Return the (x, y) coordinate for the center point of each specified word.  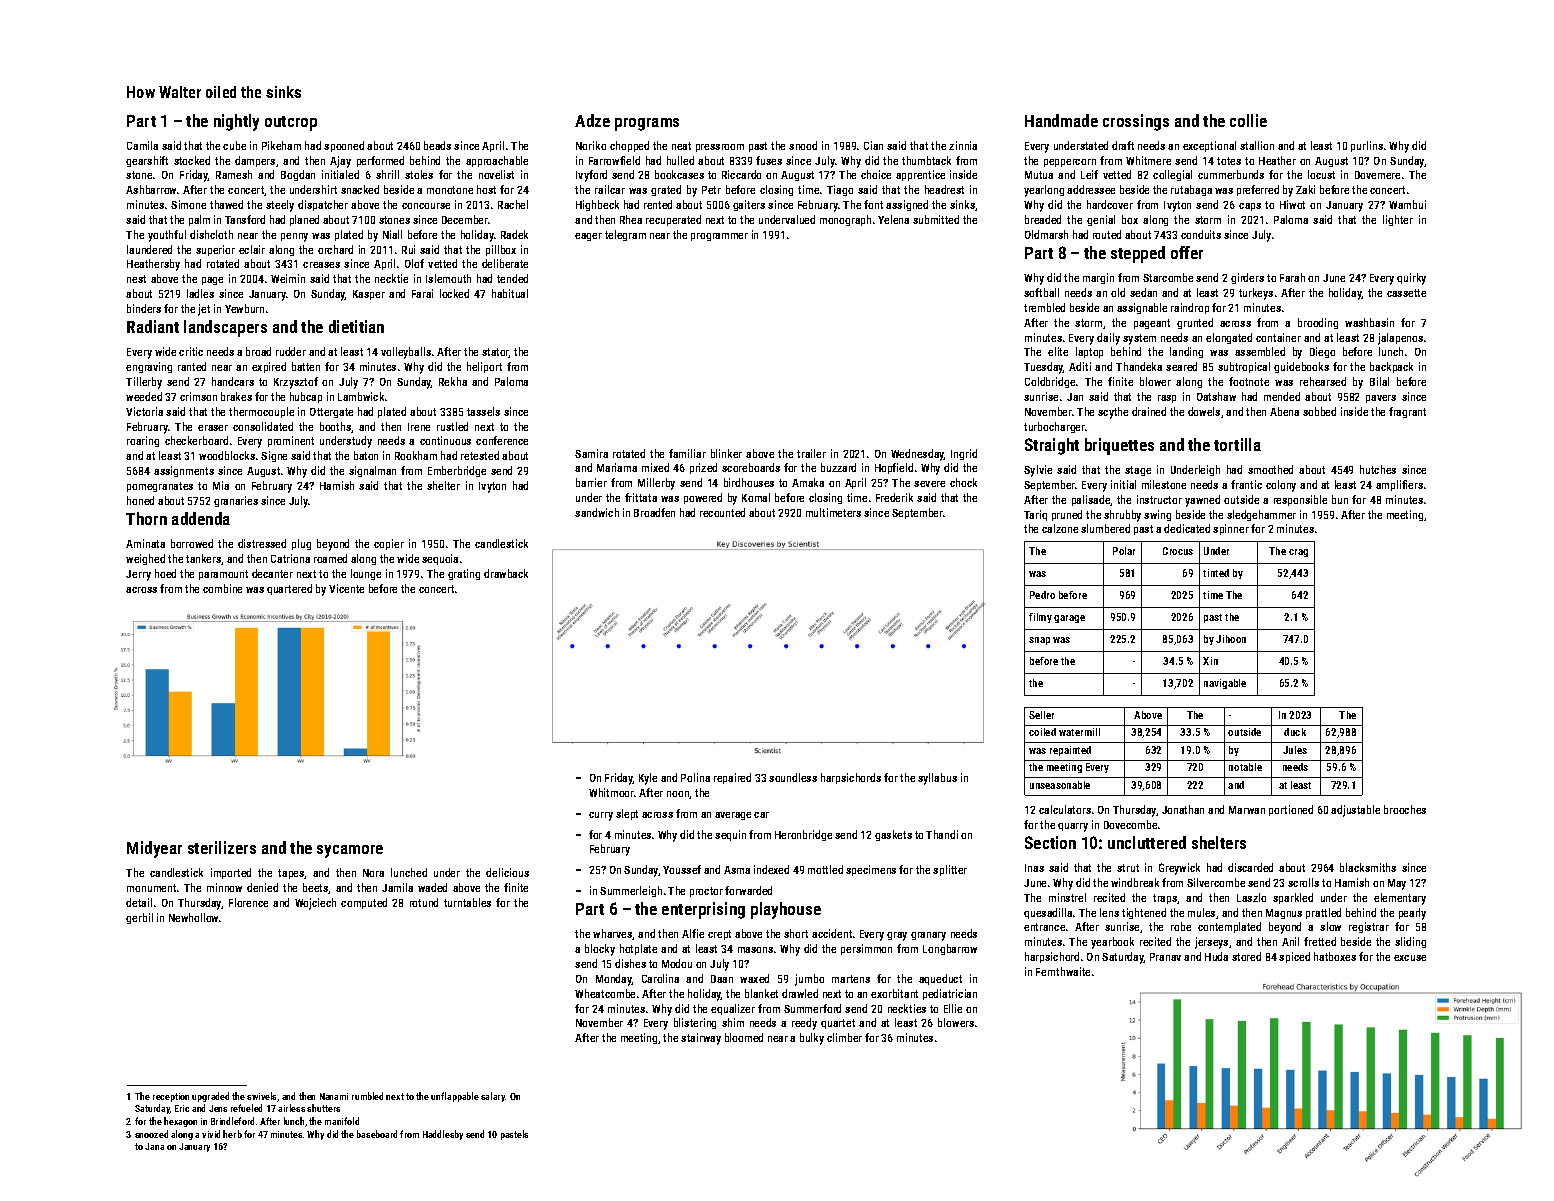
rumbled (367, 1096)
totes (1229, 161)
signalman (372, 471)
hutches (1378, 469)
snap (1039, 641)
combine (222, 588)
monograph (845, 220)
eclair (252, 249)
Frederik (894, 497)
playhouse (786, 910)
